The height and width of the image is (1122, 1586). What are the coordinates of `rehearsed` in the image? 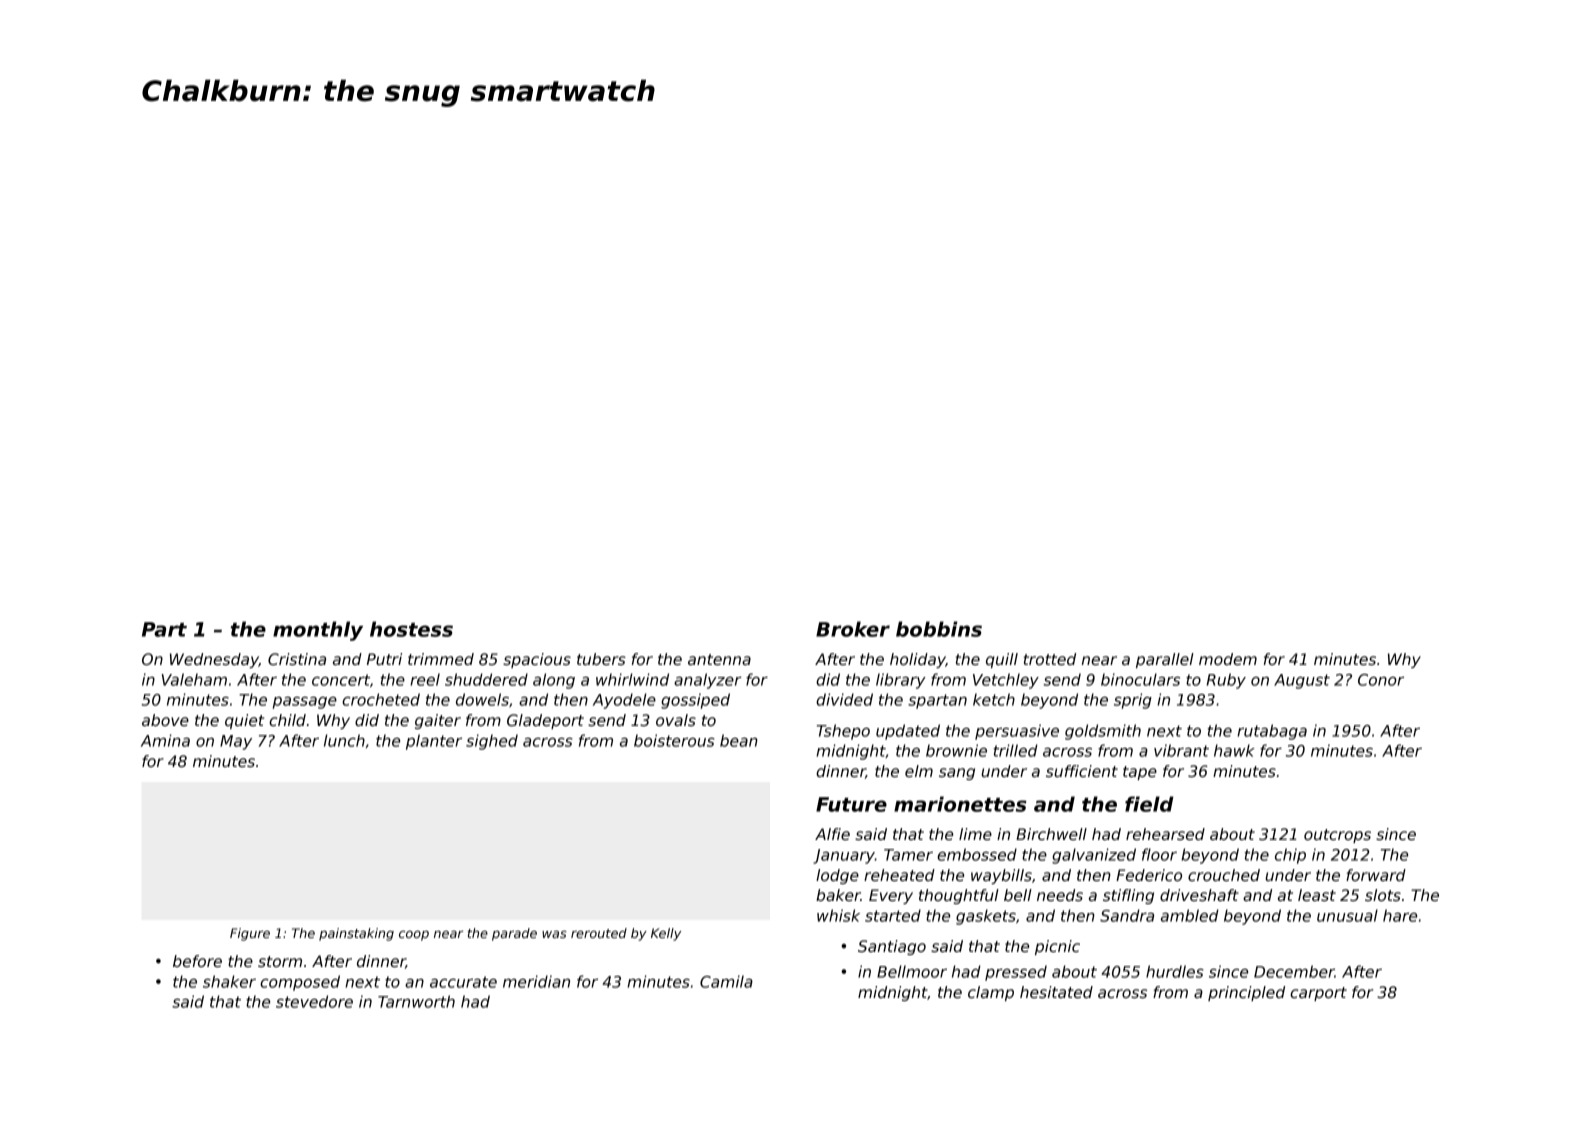 It's located at (1165, 834).
